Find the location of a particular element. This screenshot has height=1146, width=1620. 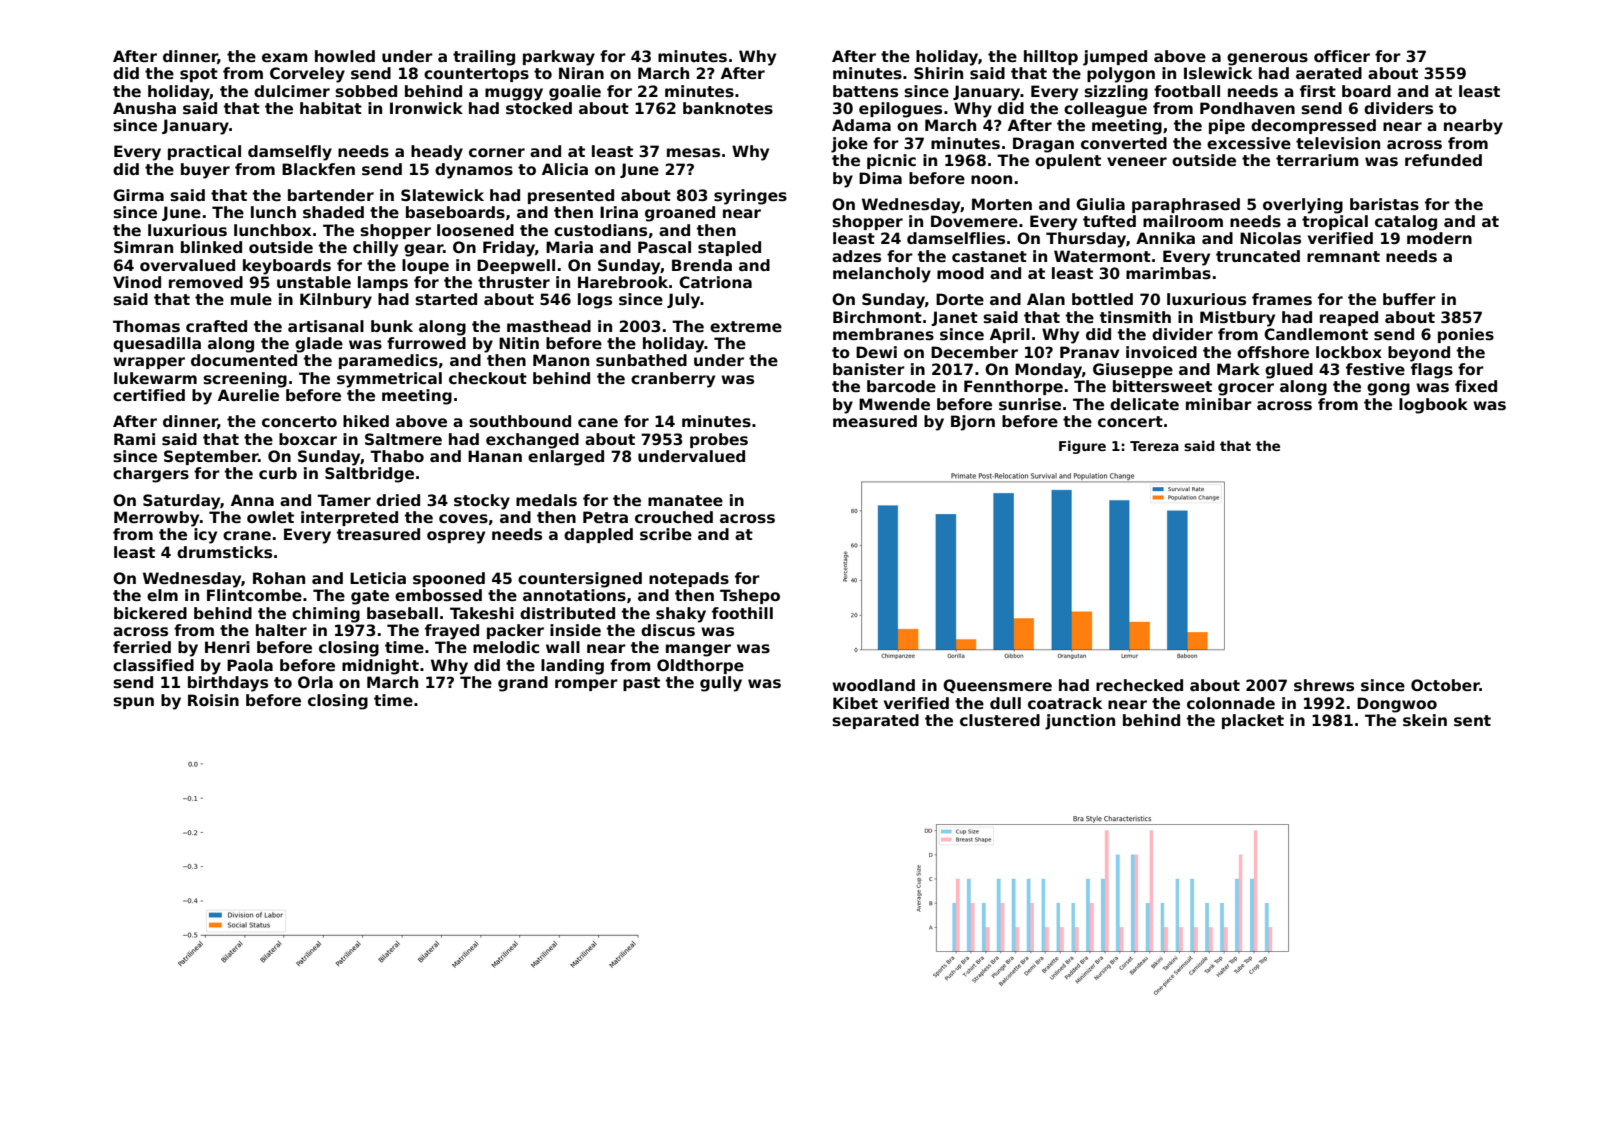

howled is located at coordinates (345, 56).
